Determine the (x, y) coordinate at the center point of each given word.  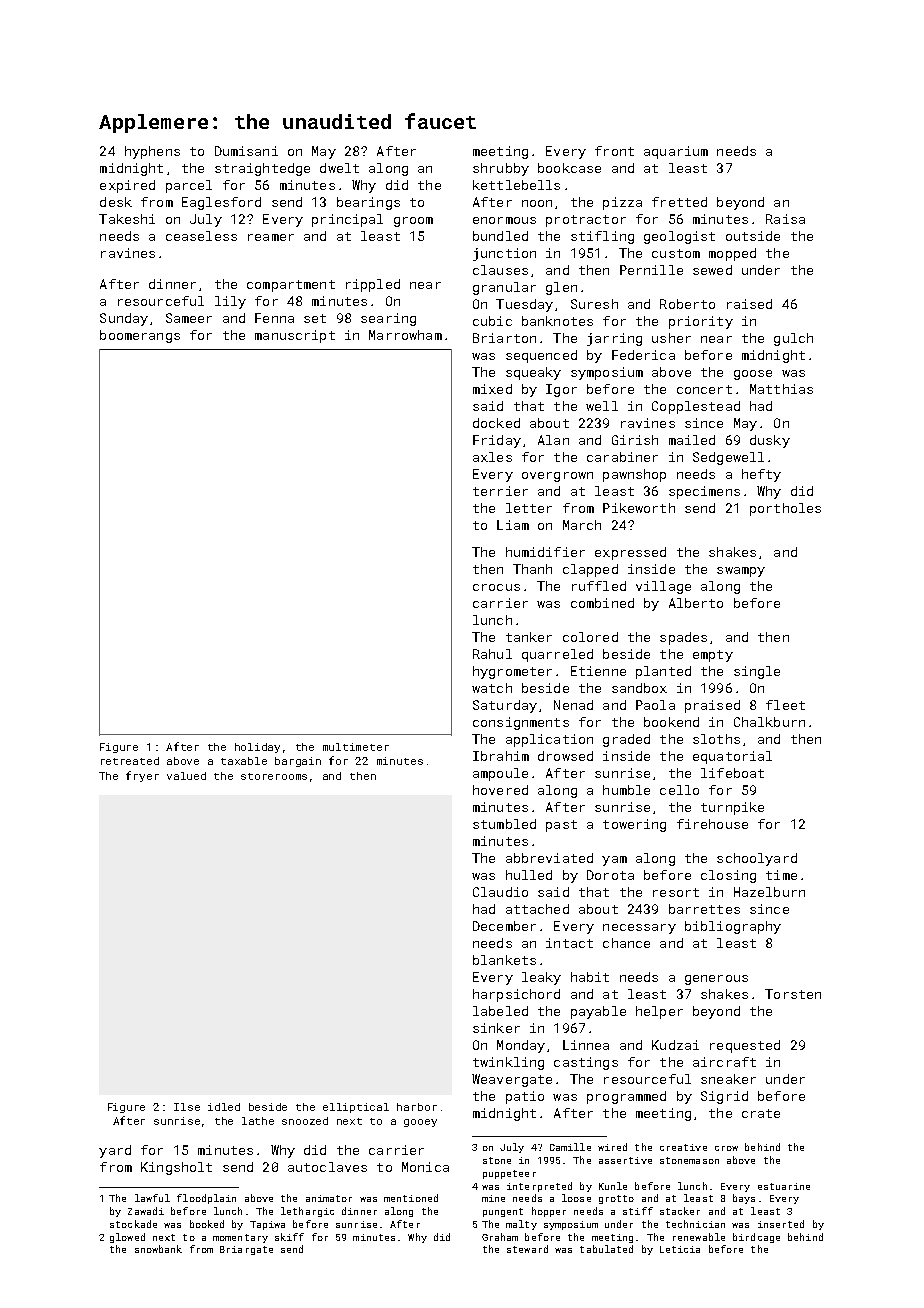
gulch (793, 339)
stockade (133, 1224)
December (504, 926)
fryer (142, 776)
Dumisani (246, 151)
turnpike (732, 808)
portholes (785, 509)
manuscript (295, 336)
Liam (513, 525)
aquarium (676, 152)
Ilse (187, 1107)
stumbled (504, 824)
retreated (130, 761)
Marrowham (405, 335)
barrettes (704, 909)
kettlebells (516, 185)
